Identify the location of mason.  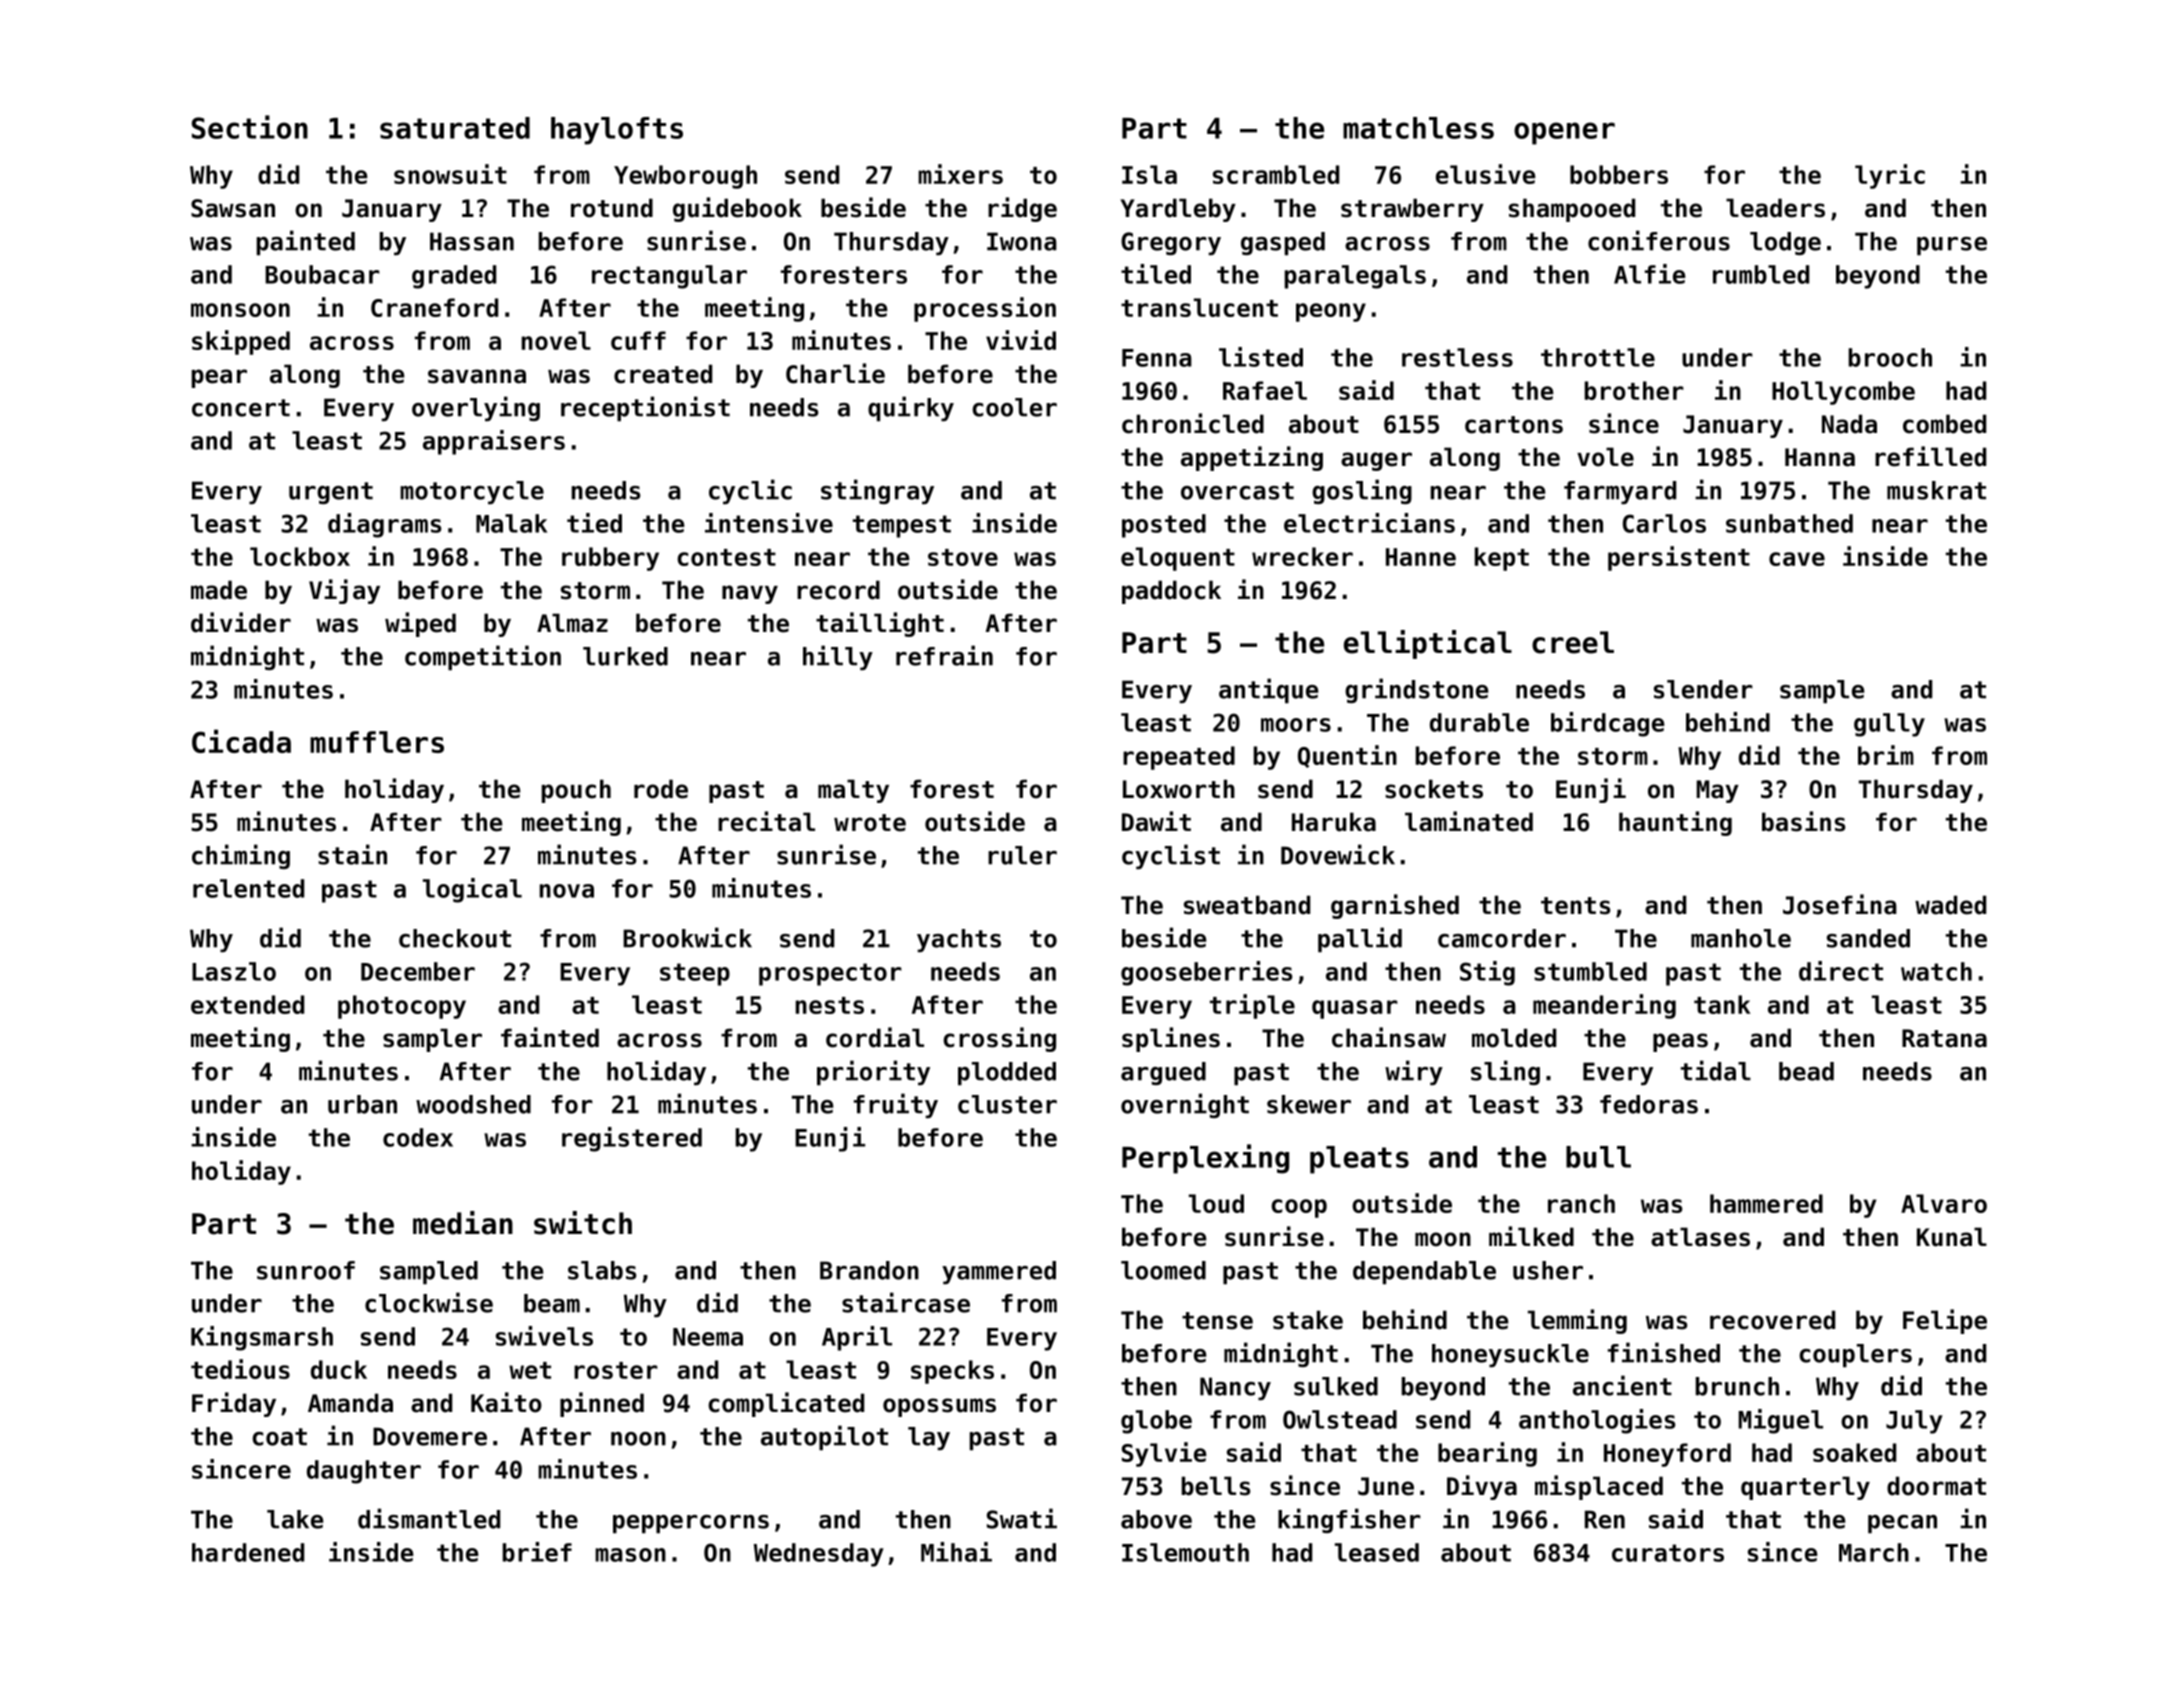
(630, 1555).
